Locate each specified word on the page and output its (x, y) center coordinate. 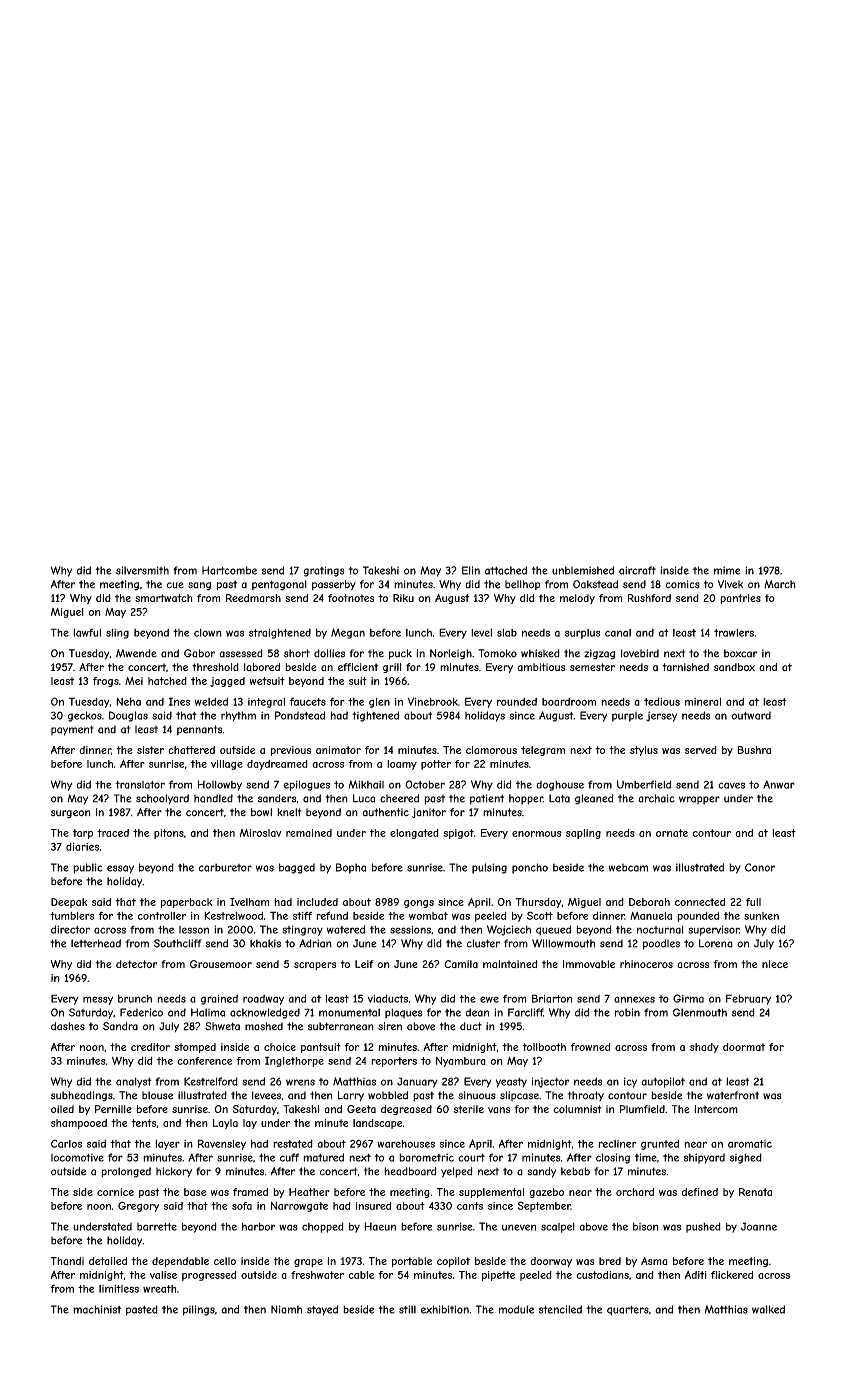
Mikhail (366, 784)
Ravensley (222, 1144)
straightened (280, 634)
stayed (322, 1310)
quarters (628, 1311)
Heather (309, 1192)
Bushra (754, 750)
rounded (517, 702)
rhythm (238, 716)
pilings (199, 1310)
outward (751, 716)
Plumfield (642, 1109)
